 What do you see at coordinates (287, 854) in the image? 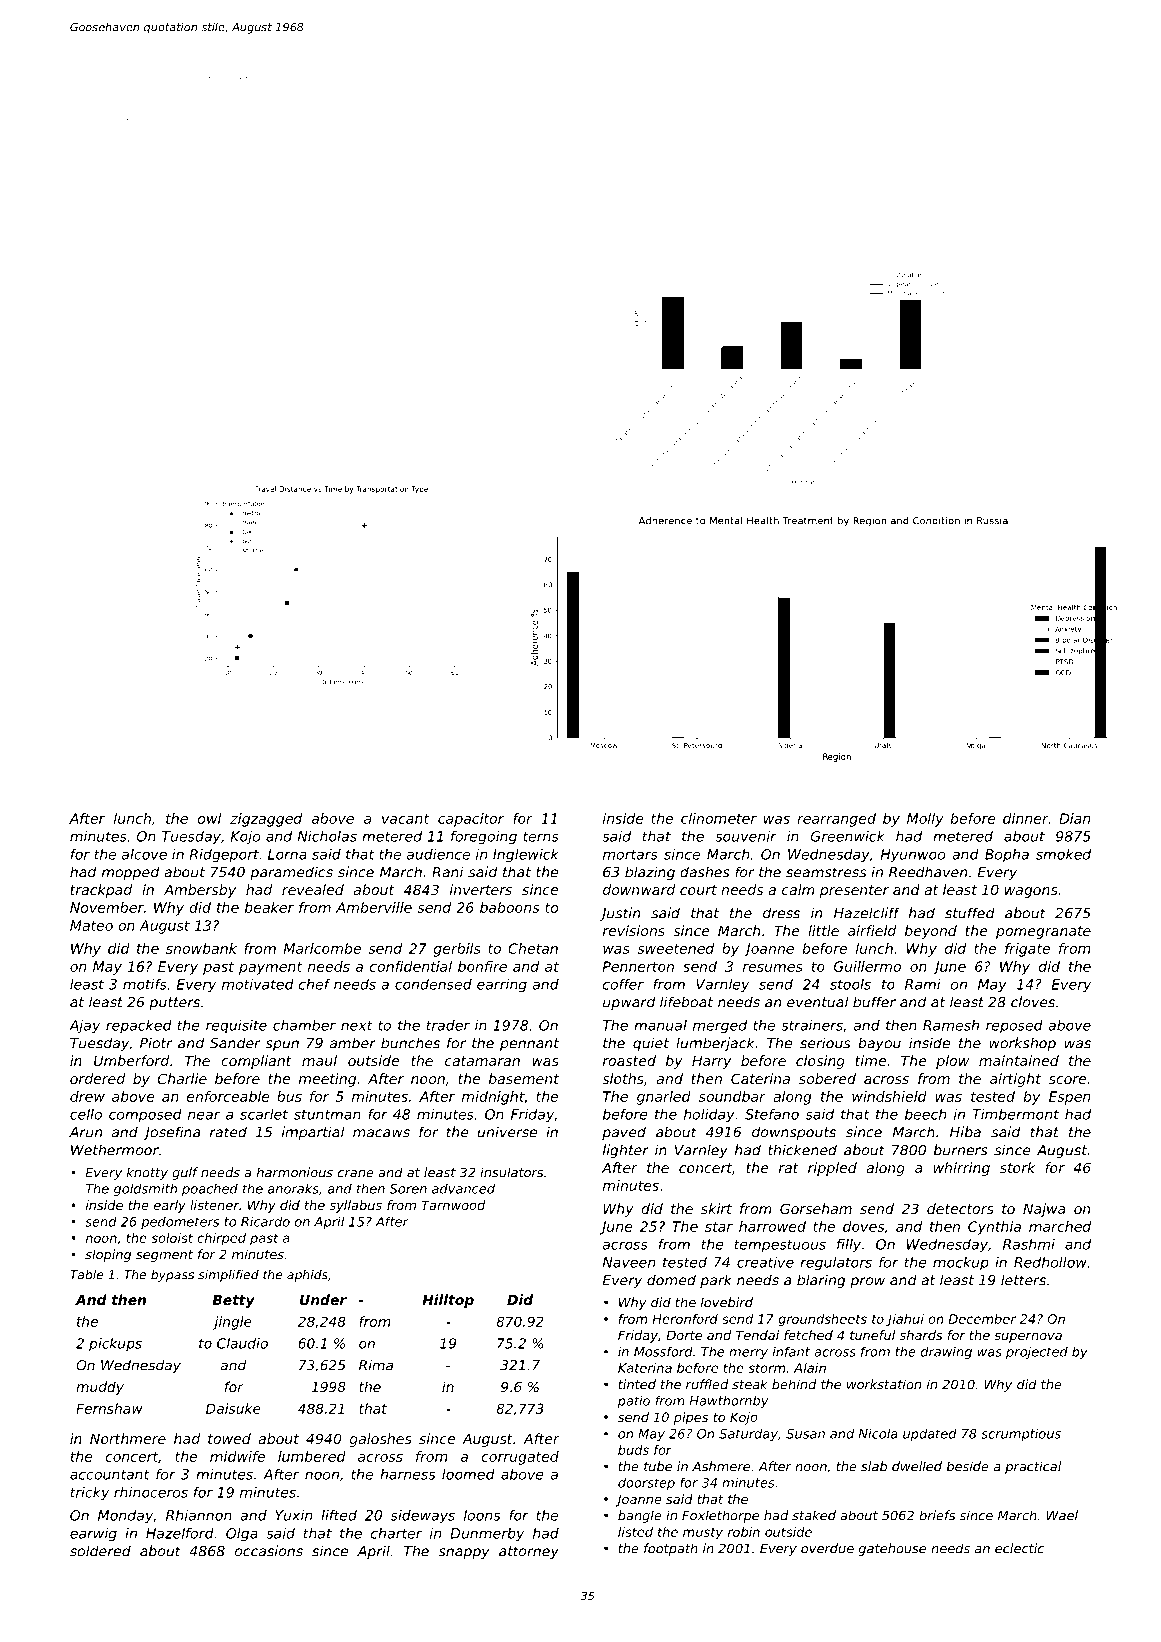
I see `Lorna` at bounding box center [287, 854].
